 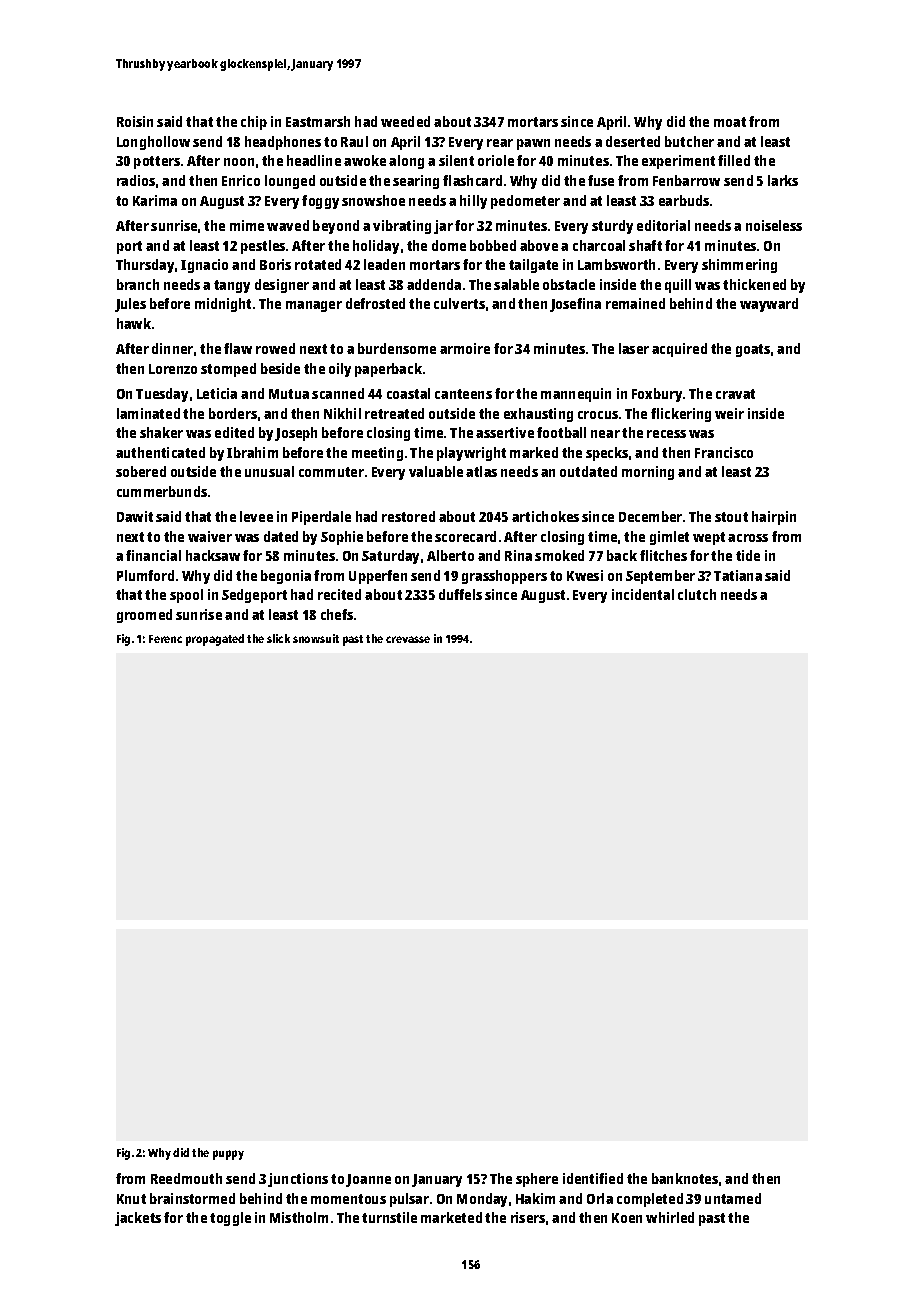 What do you see at coordinates (774, 225) in the screenshot?
I see `noiseless` at bounding box center [774, 225].
